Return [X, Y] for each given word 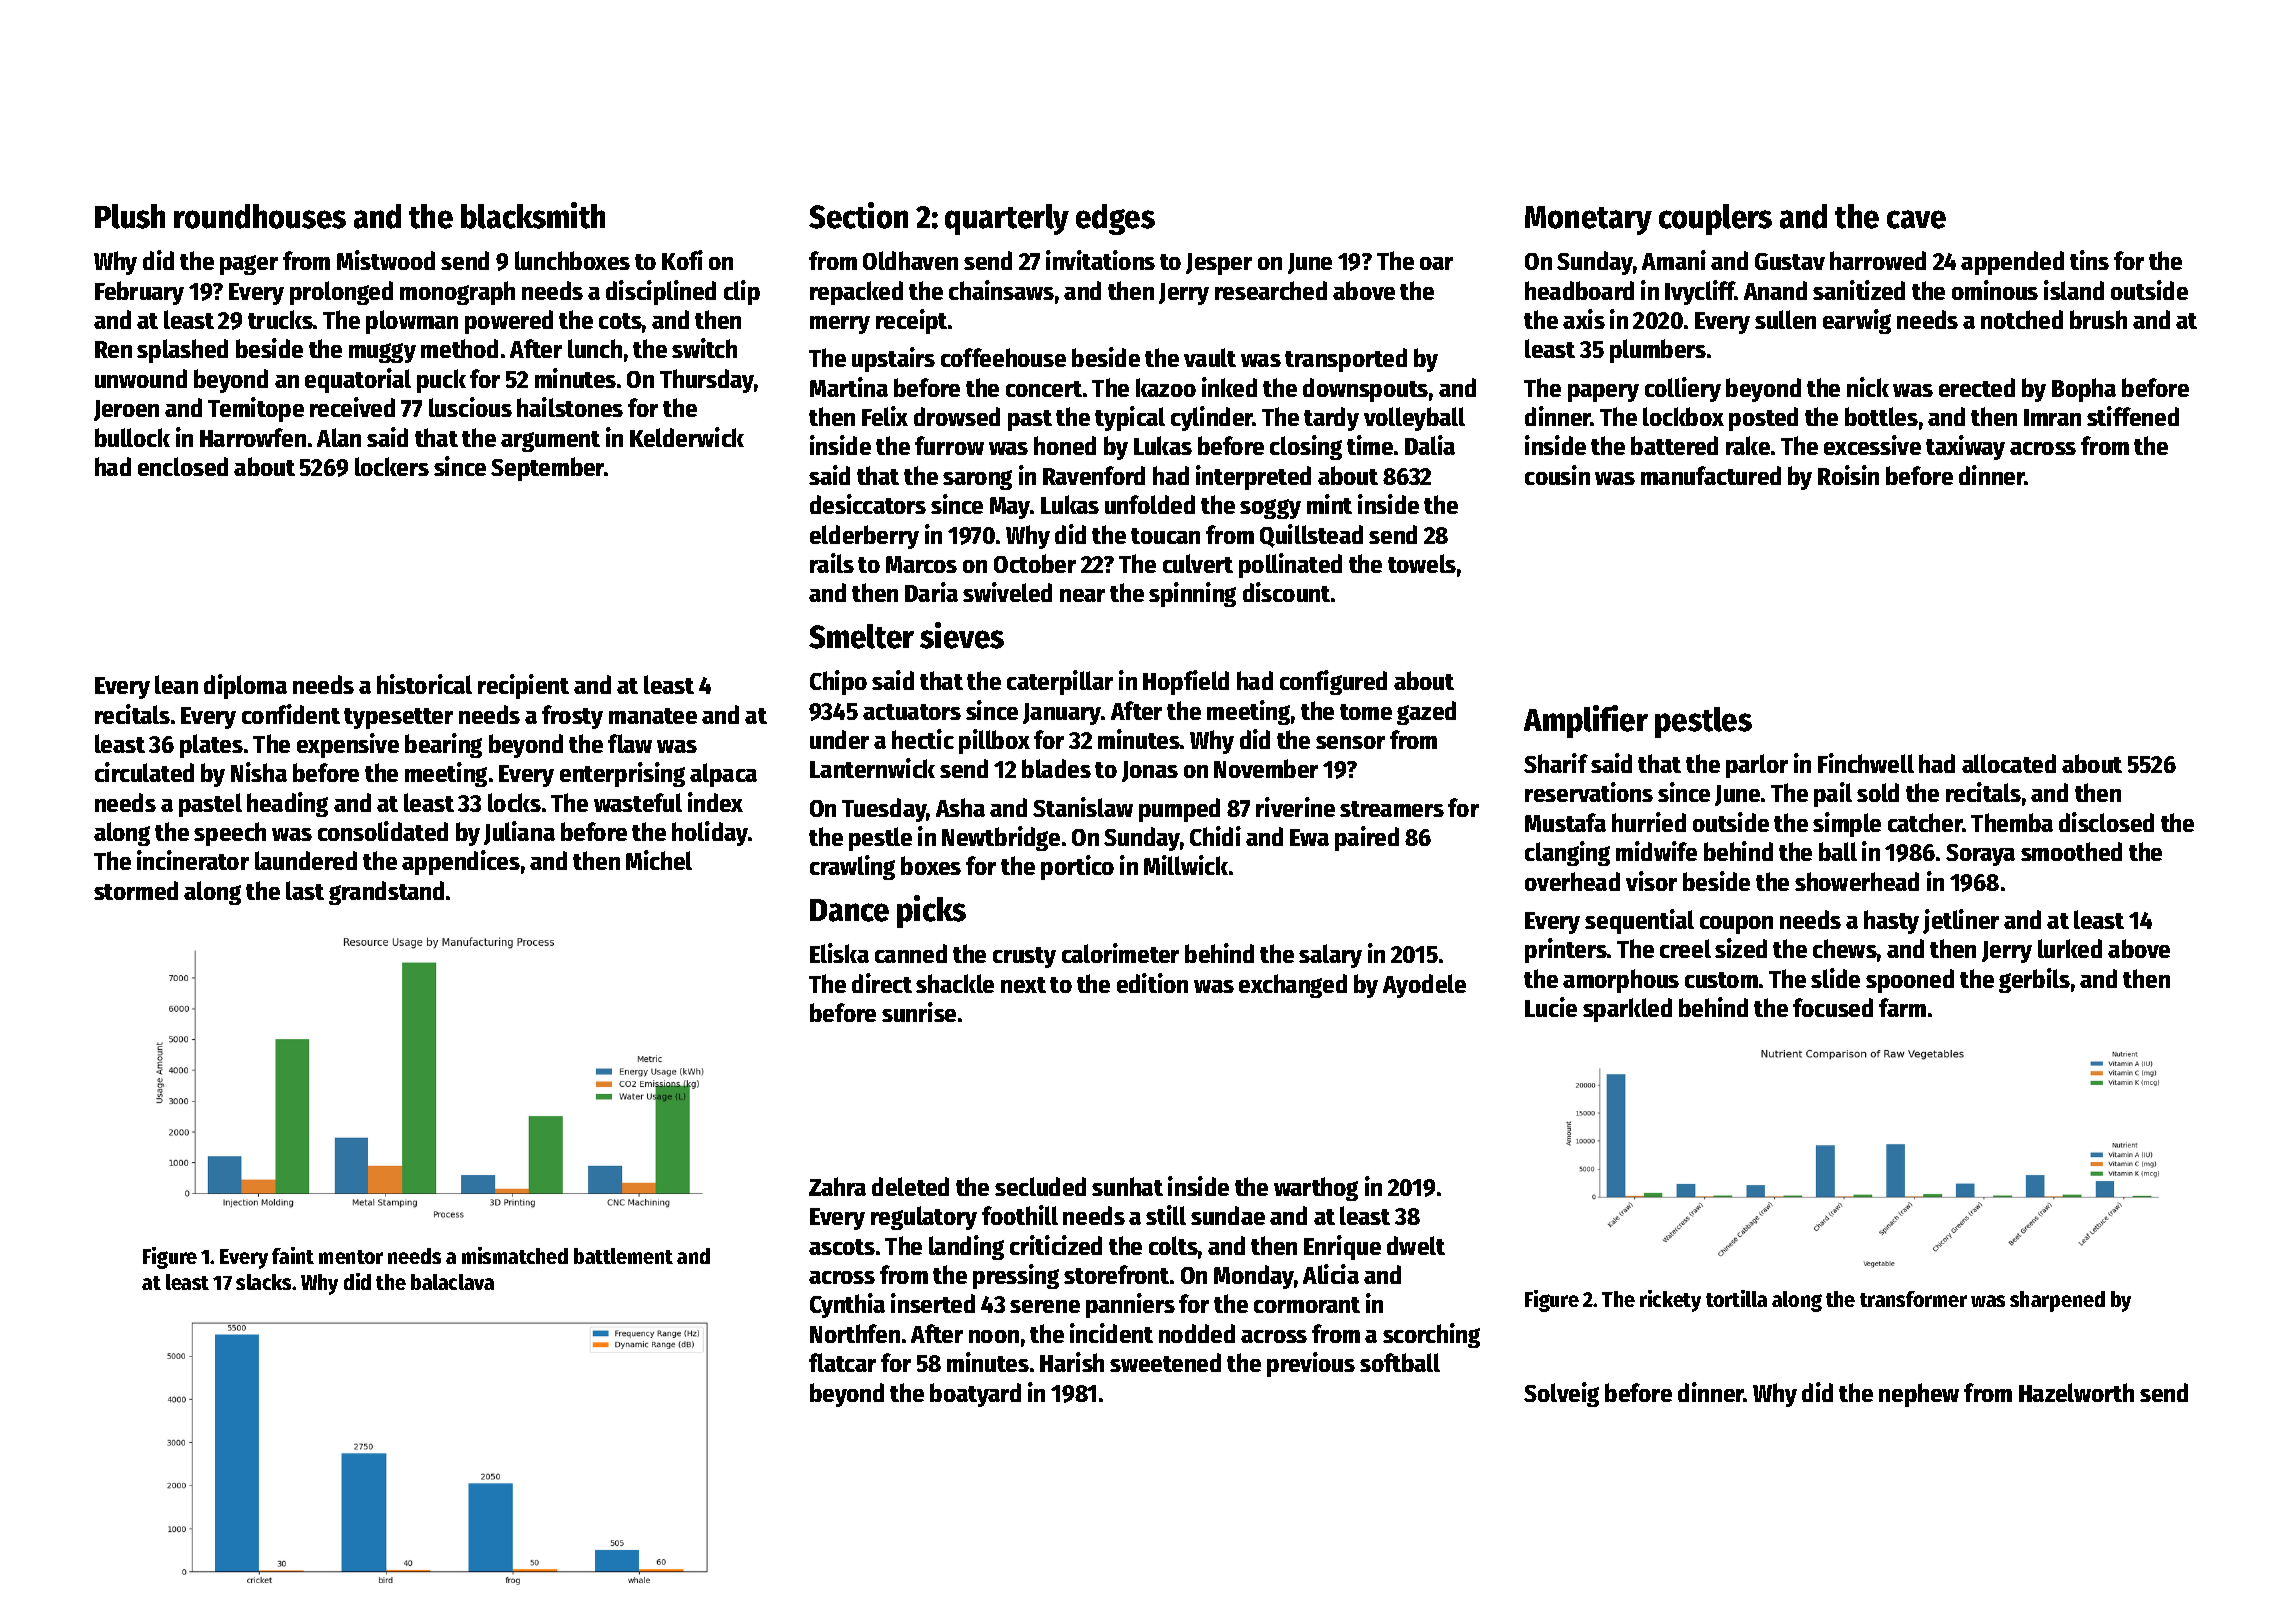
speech [230, 834]
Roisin [1848, 475]
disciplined [661, 292]
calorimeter [1120, 953]
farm [1902, 1007]
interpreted [1253, 477]
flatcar [842, 1362]
